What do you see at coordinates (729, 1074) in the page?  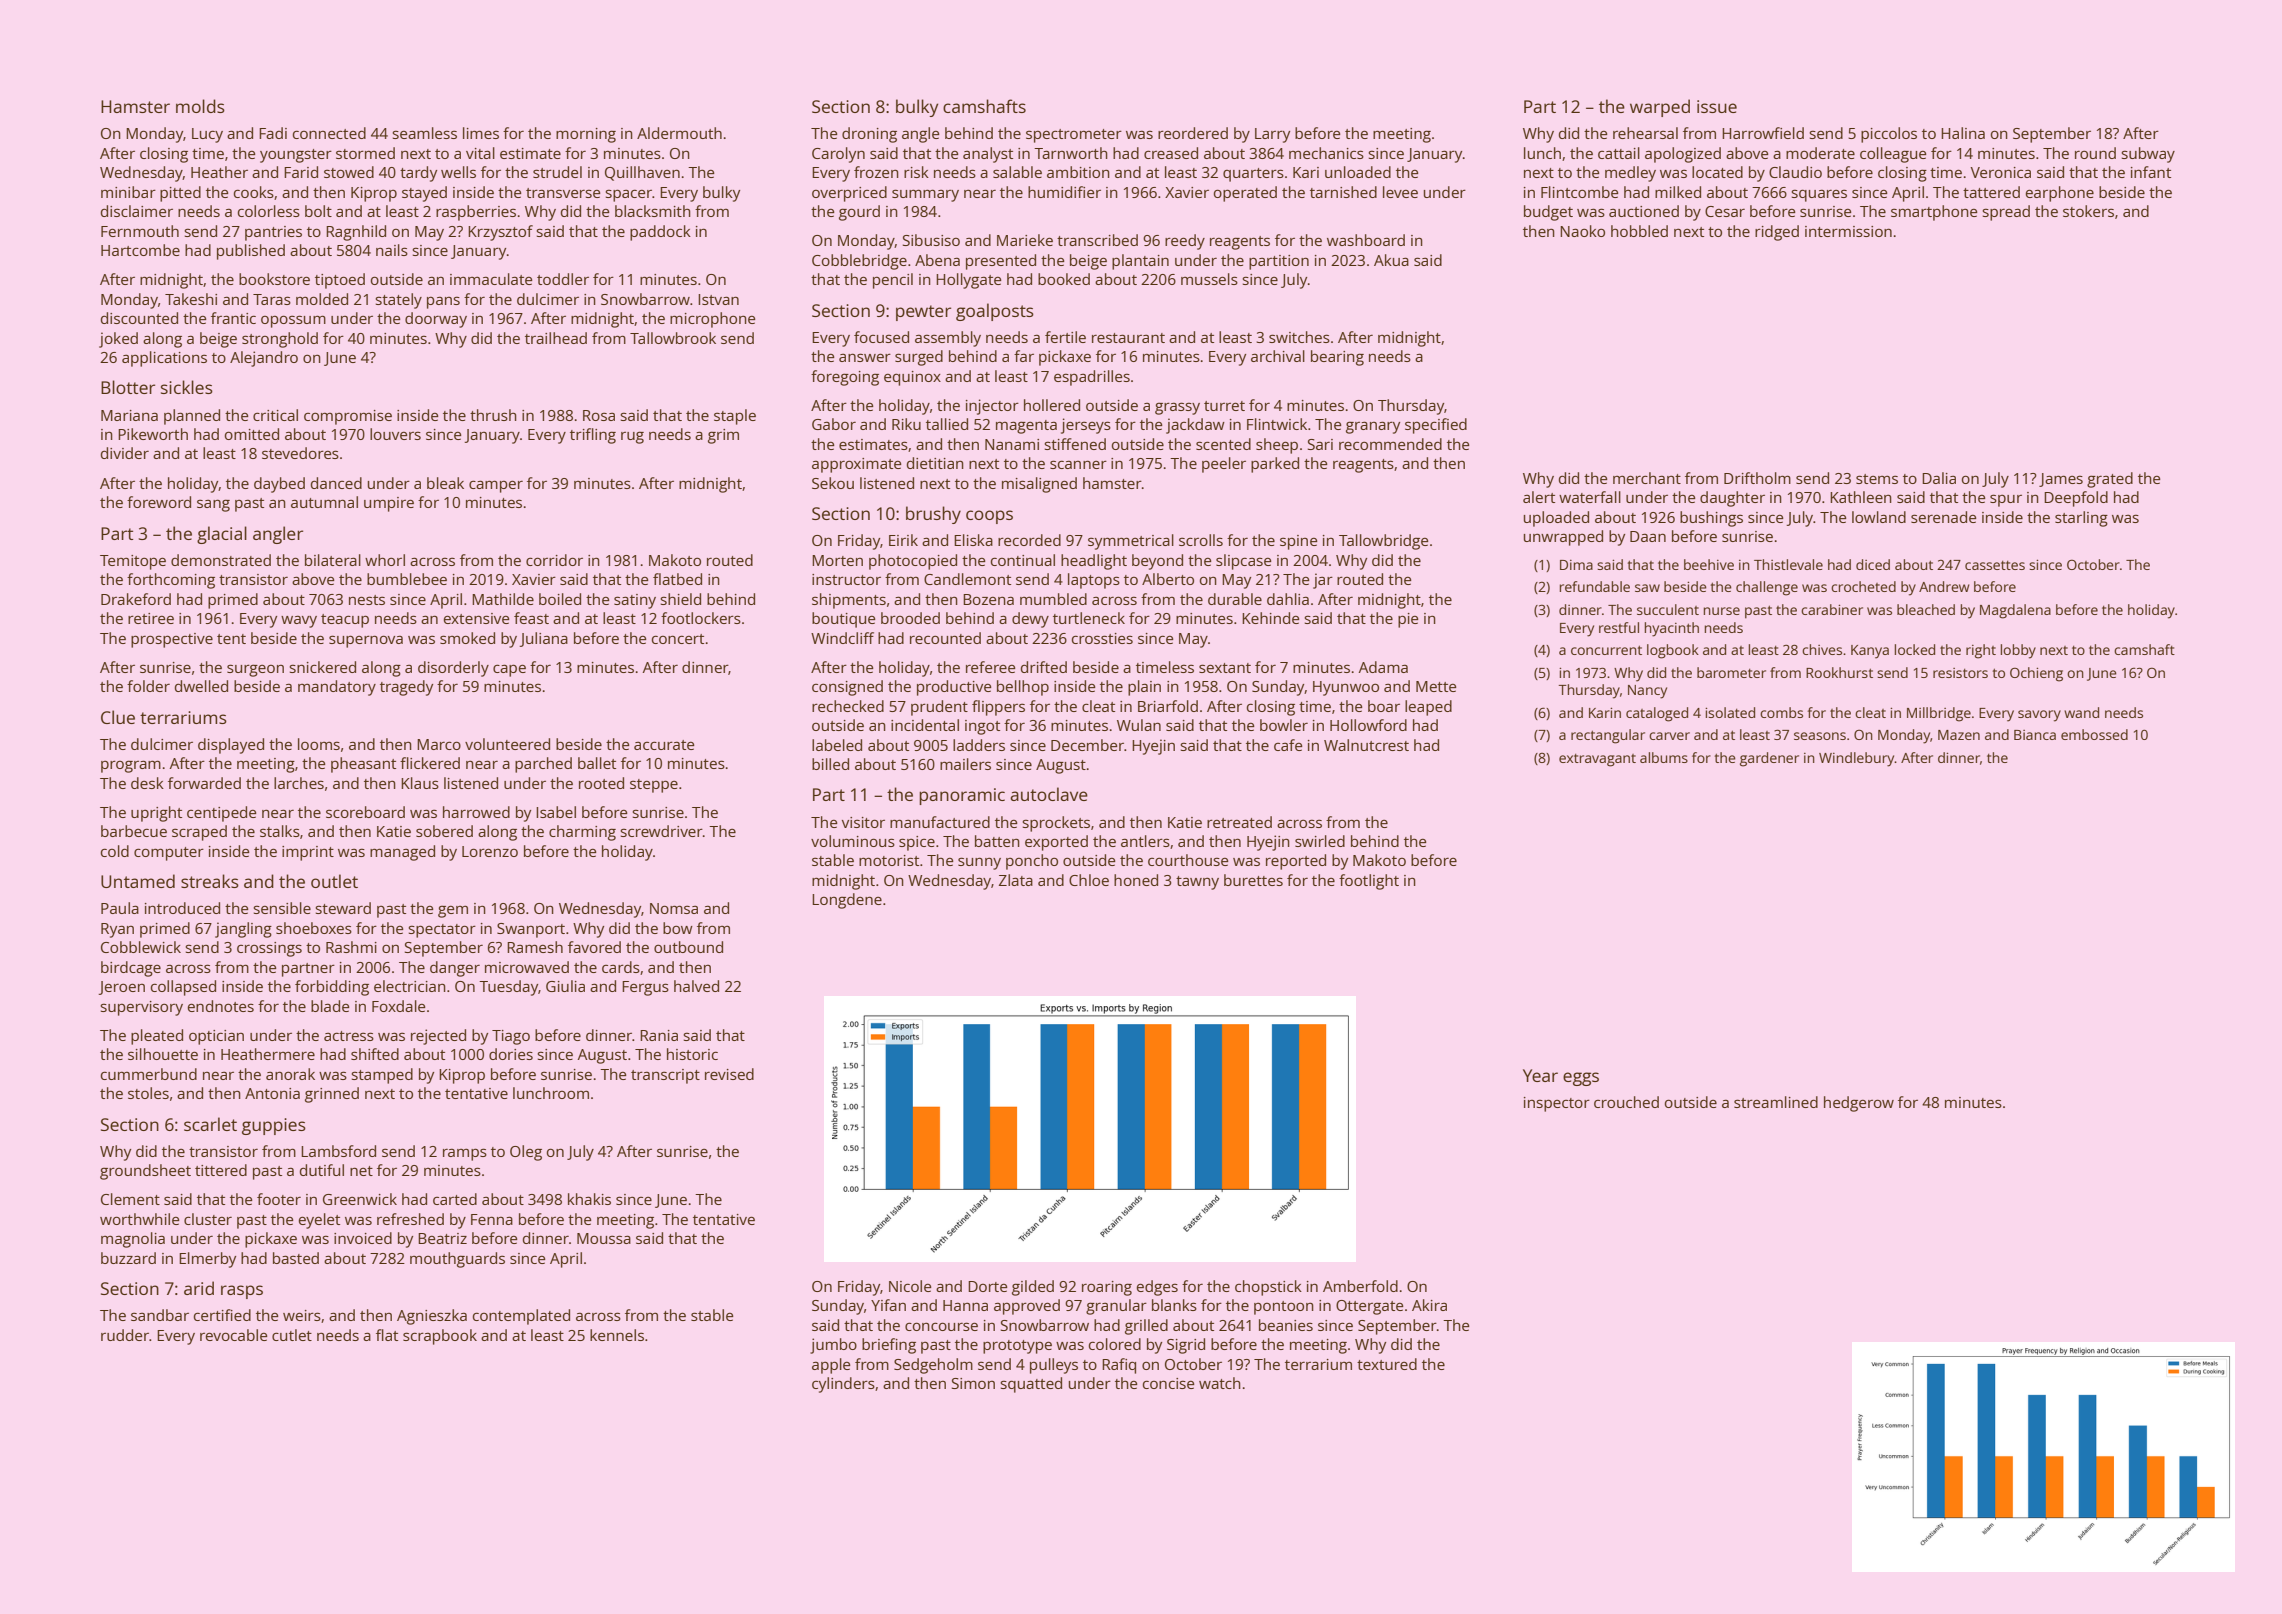 I see `revised` at bounding box center [729, 1074].
